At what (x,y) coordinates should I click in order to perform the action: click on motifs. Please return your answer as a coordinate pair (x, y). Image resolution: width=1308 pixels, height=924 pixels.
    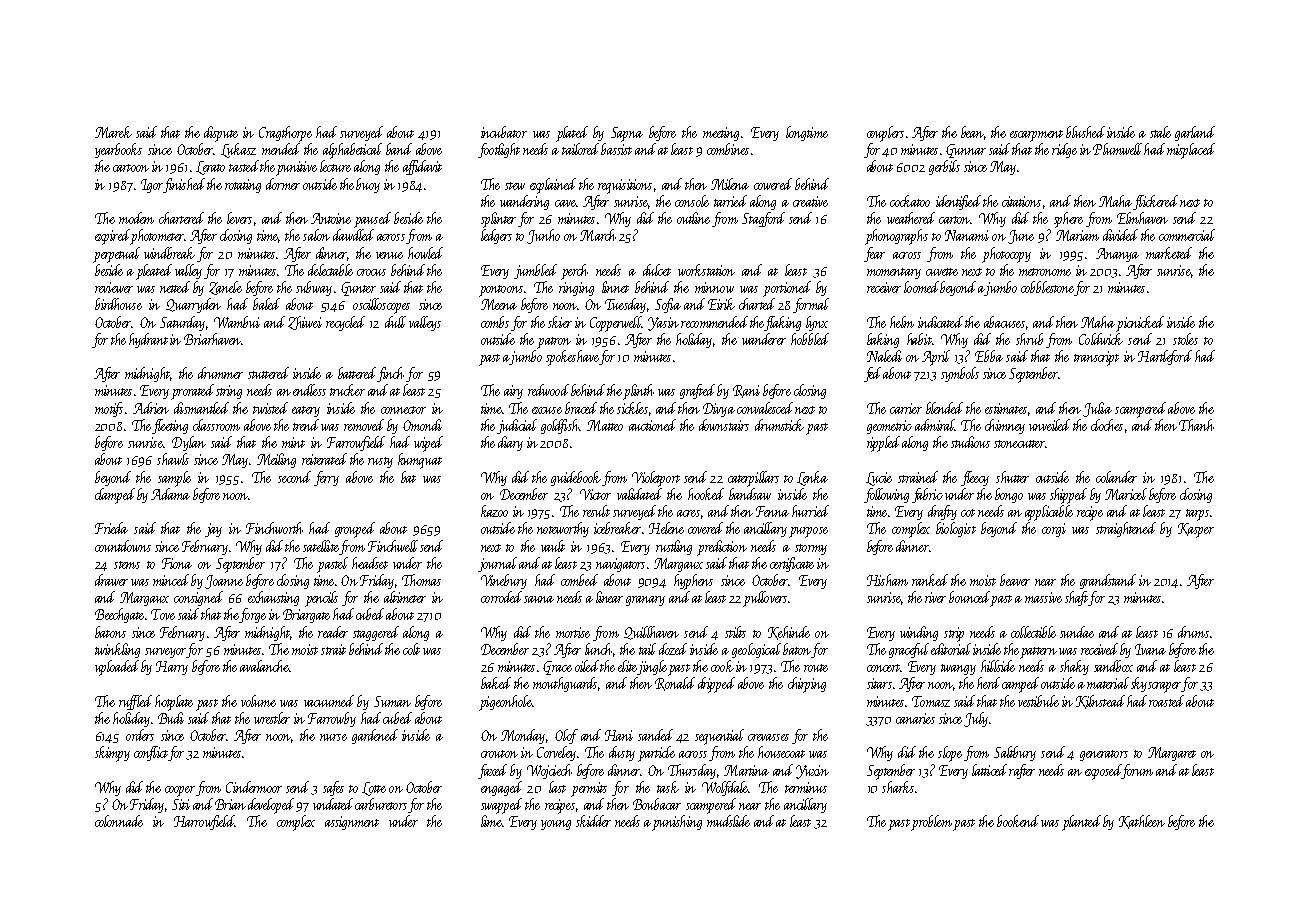
    Looking at the image, I should click on (109, 409).
